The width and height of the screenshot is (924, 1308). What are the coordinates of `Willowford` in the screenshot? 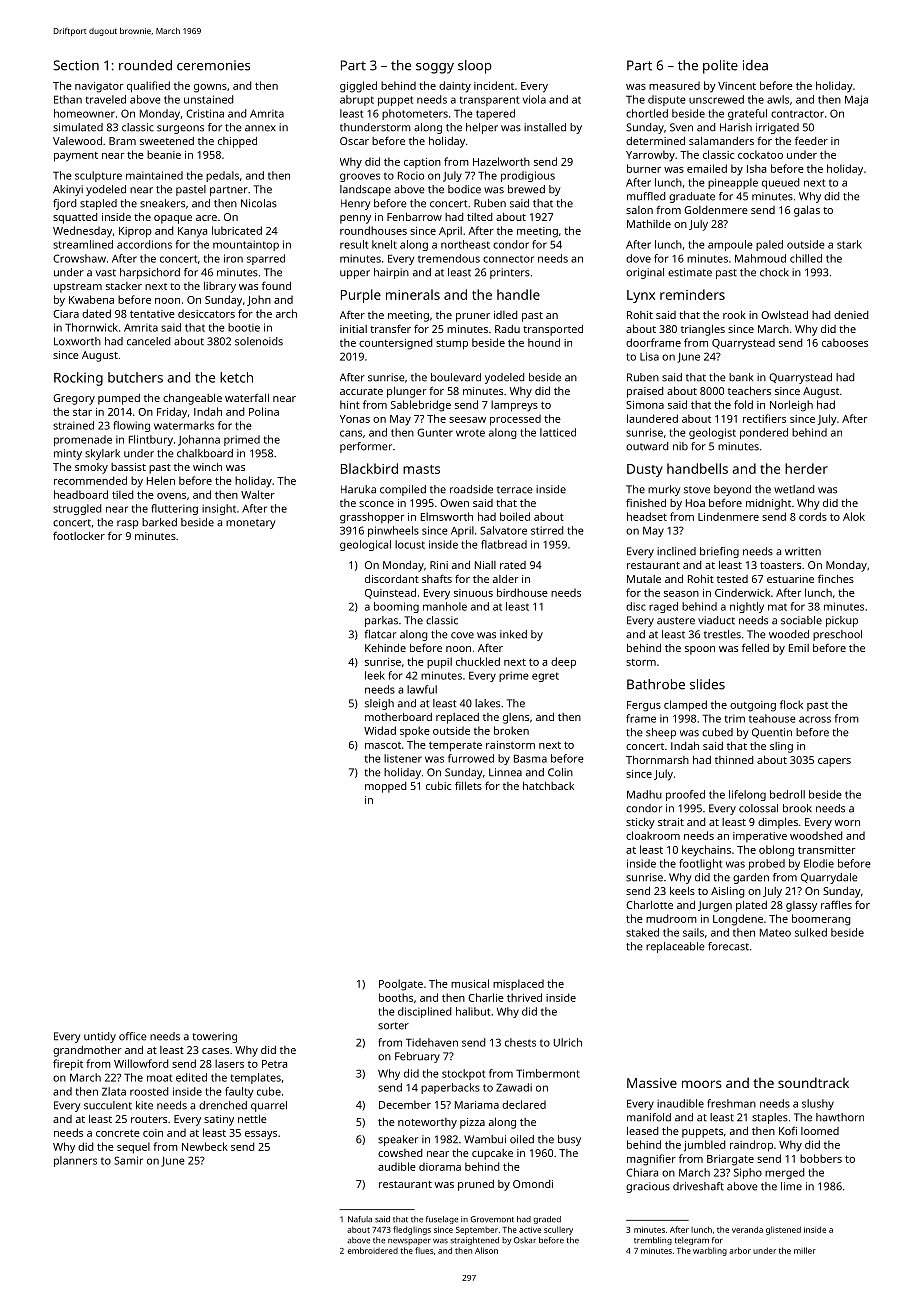 It's located at (141, 1063).
